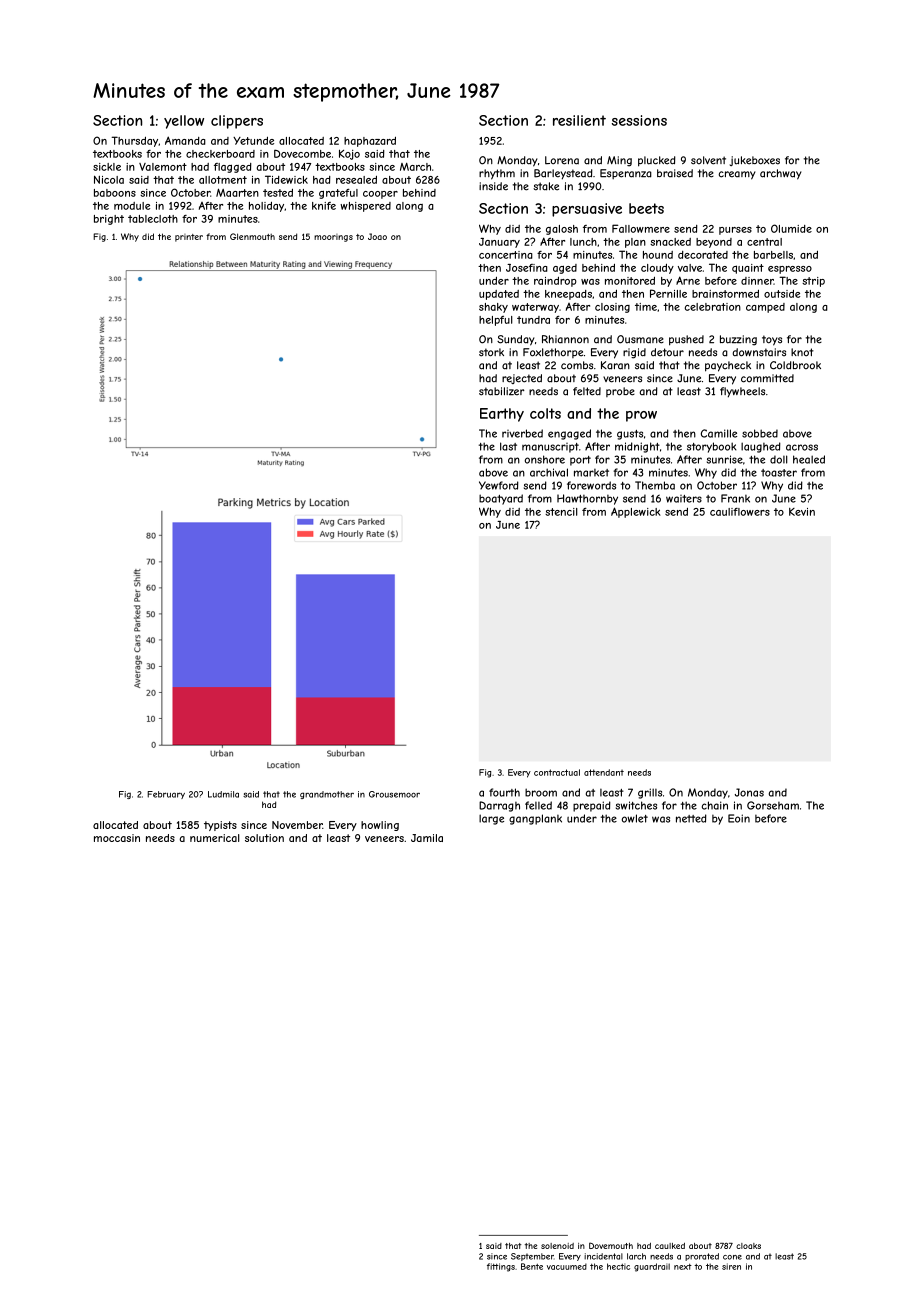  I want to click on fittings, so click(501, 1267).
